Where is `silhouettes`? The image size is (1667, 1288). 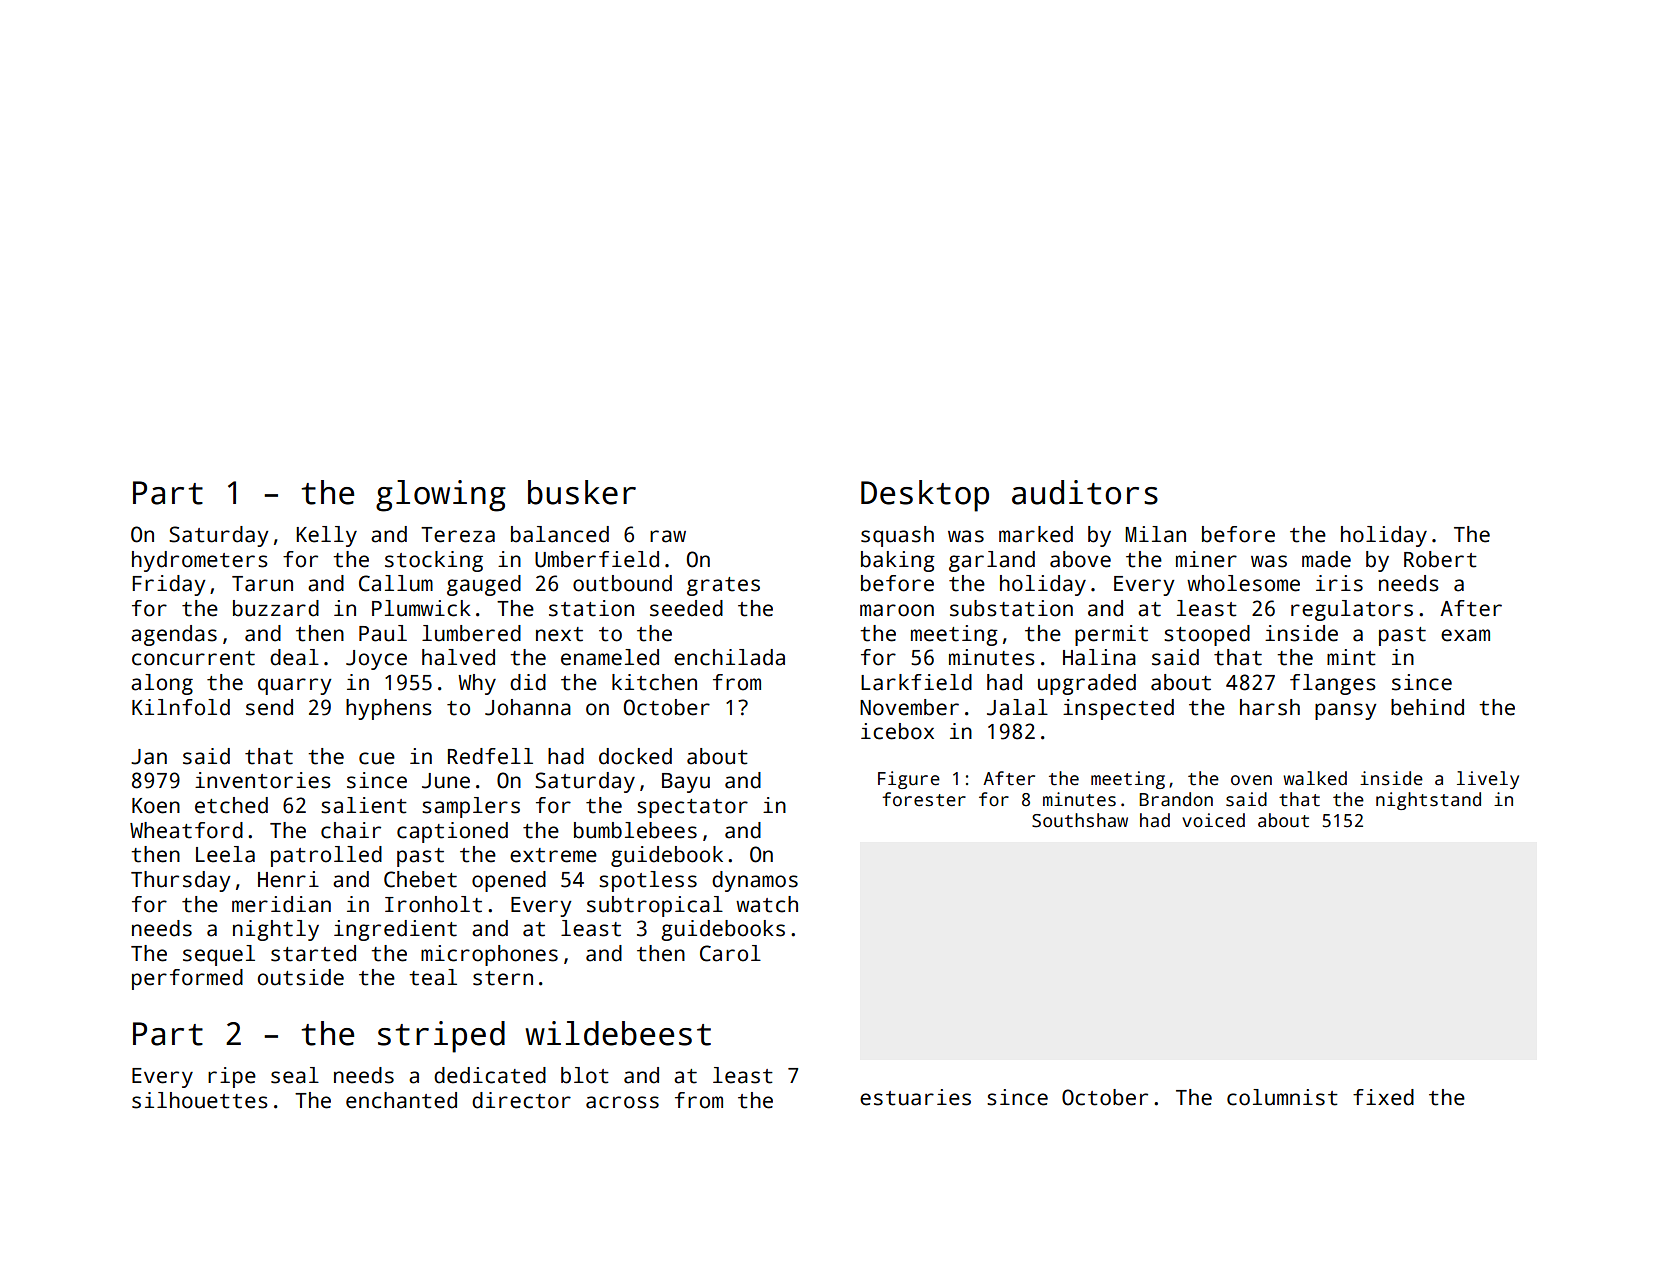 silhouettes is located at coordinates (199, 1100).
